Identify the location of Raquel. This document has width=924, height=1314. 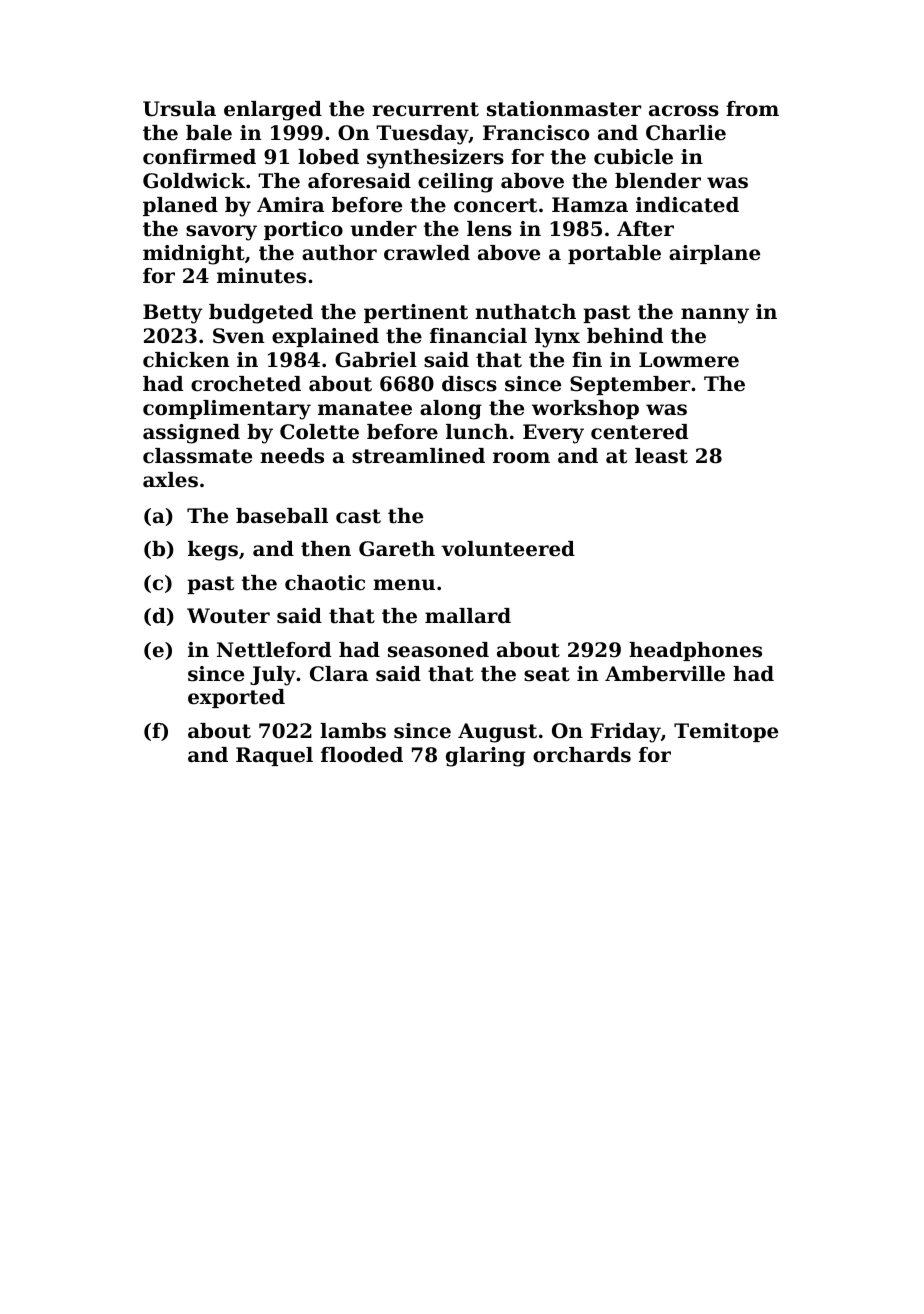
(274, 756).
